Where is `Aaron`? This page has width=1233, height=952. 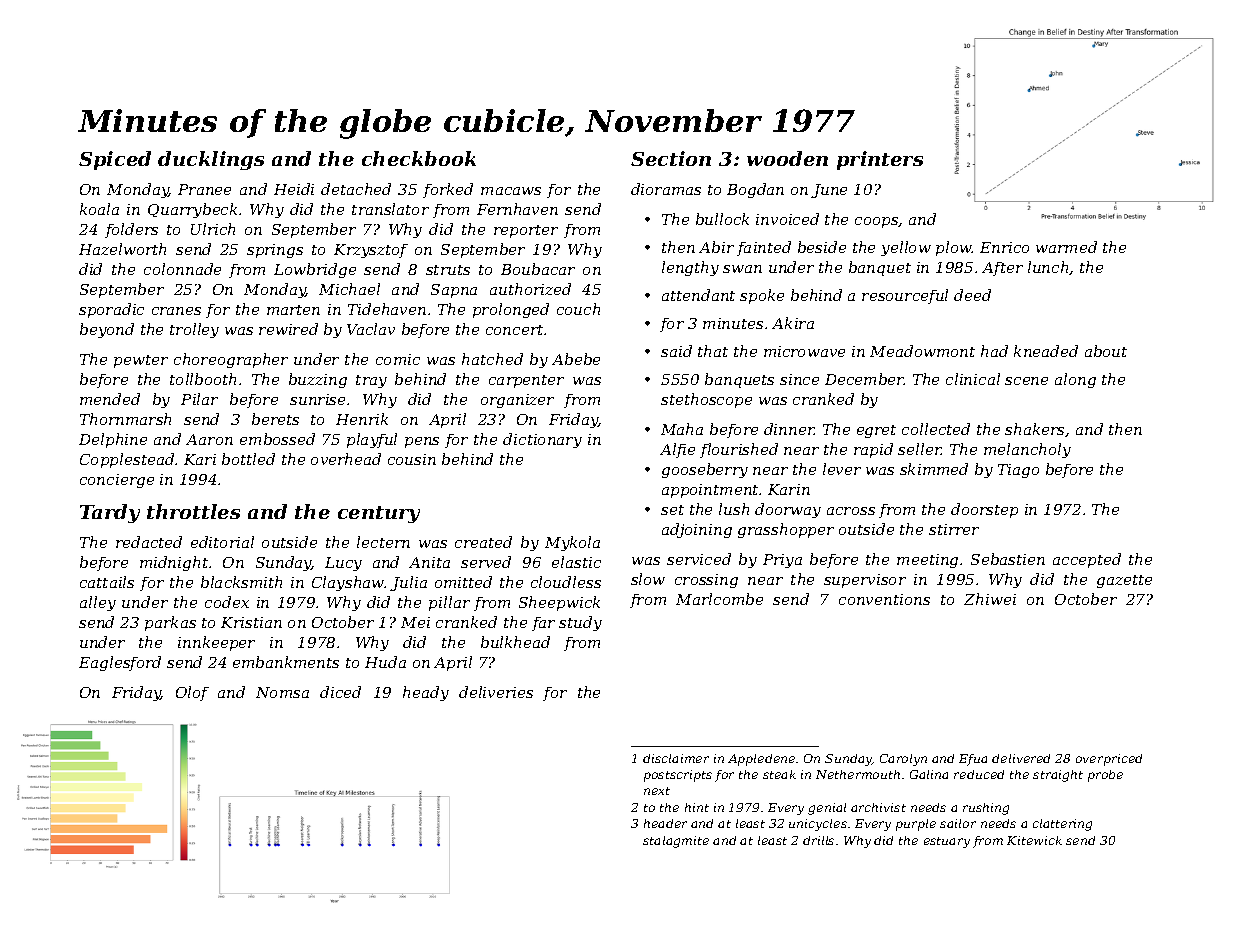 Aaron is located at coordinates (209, 439).
